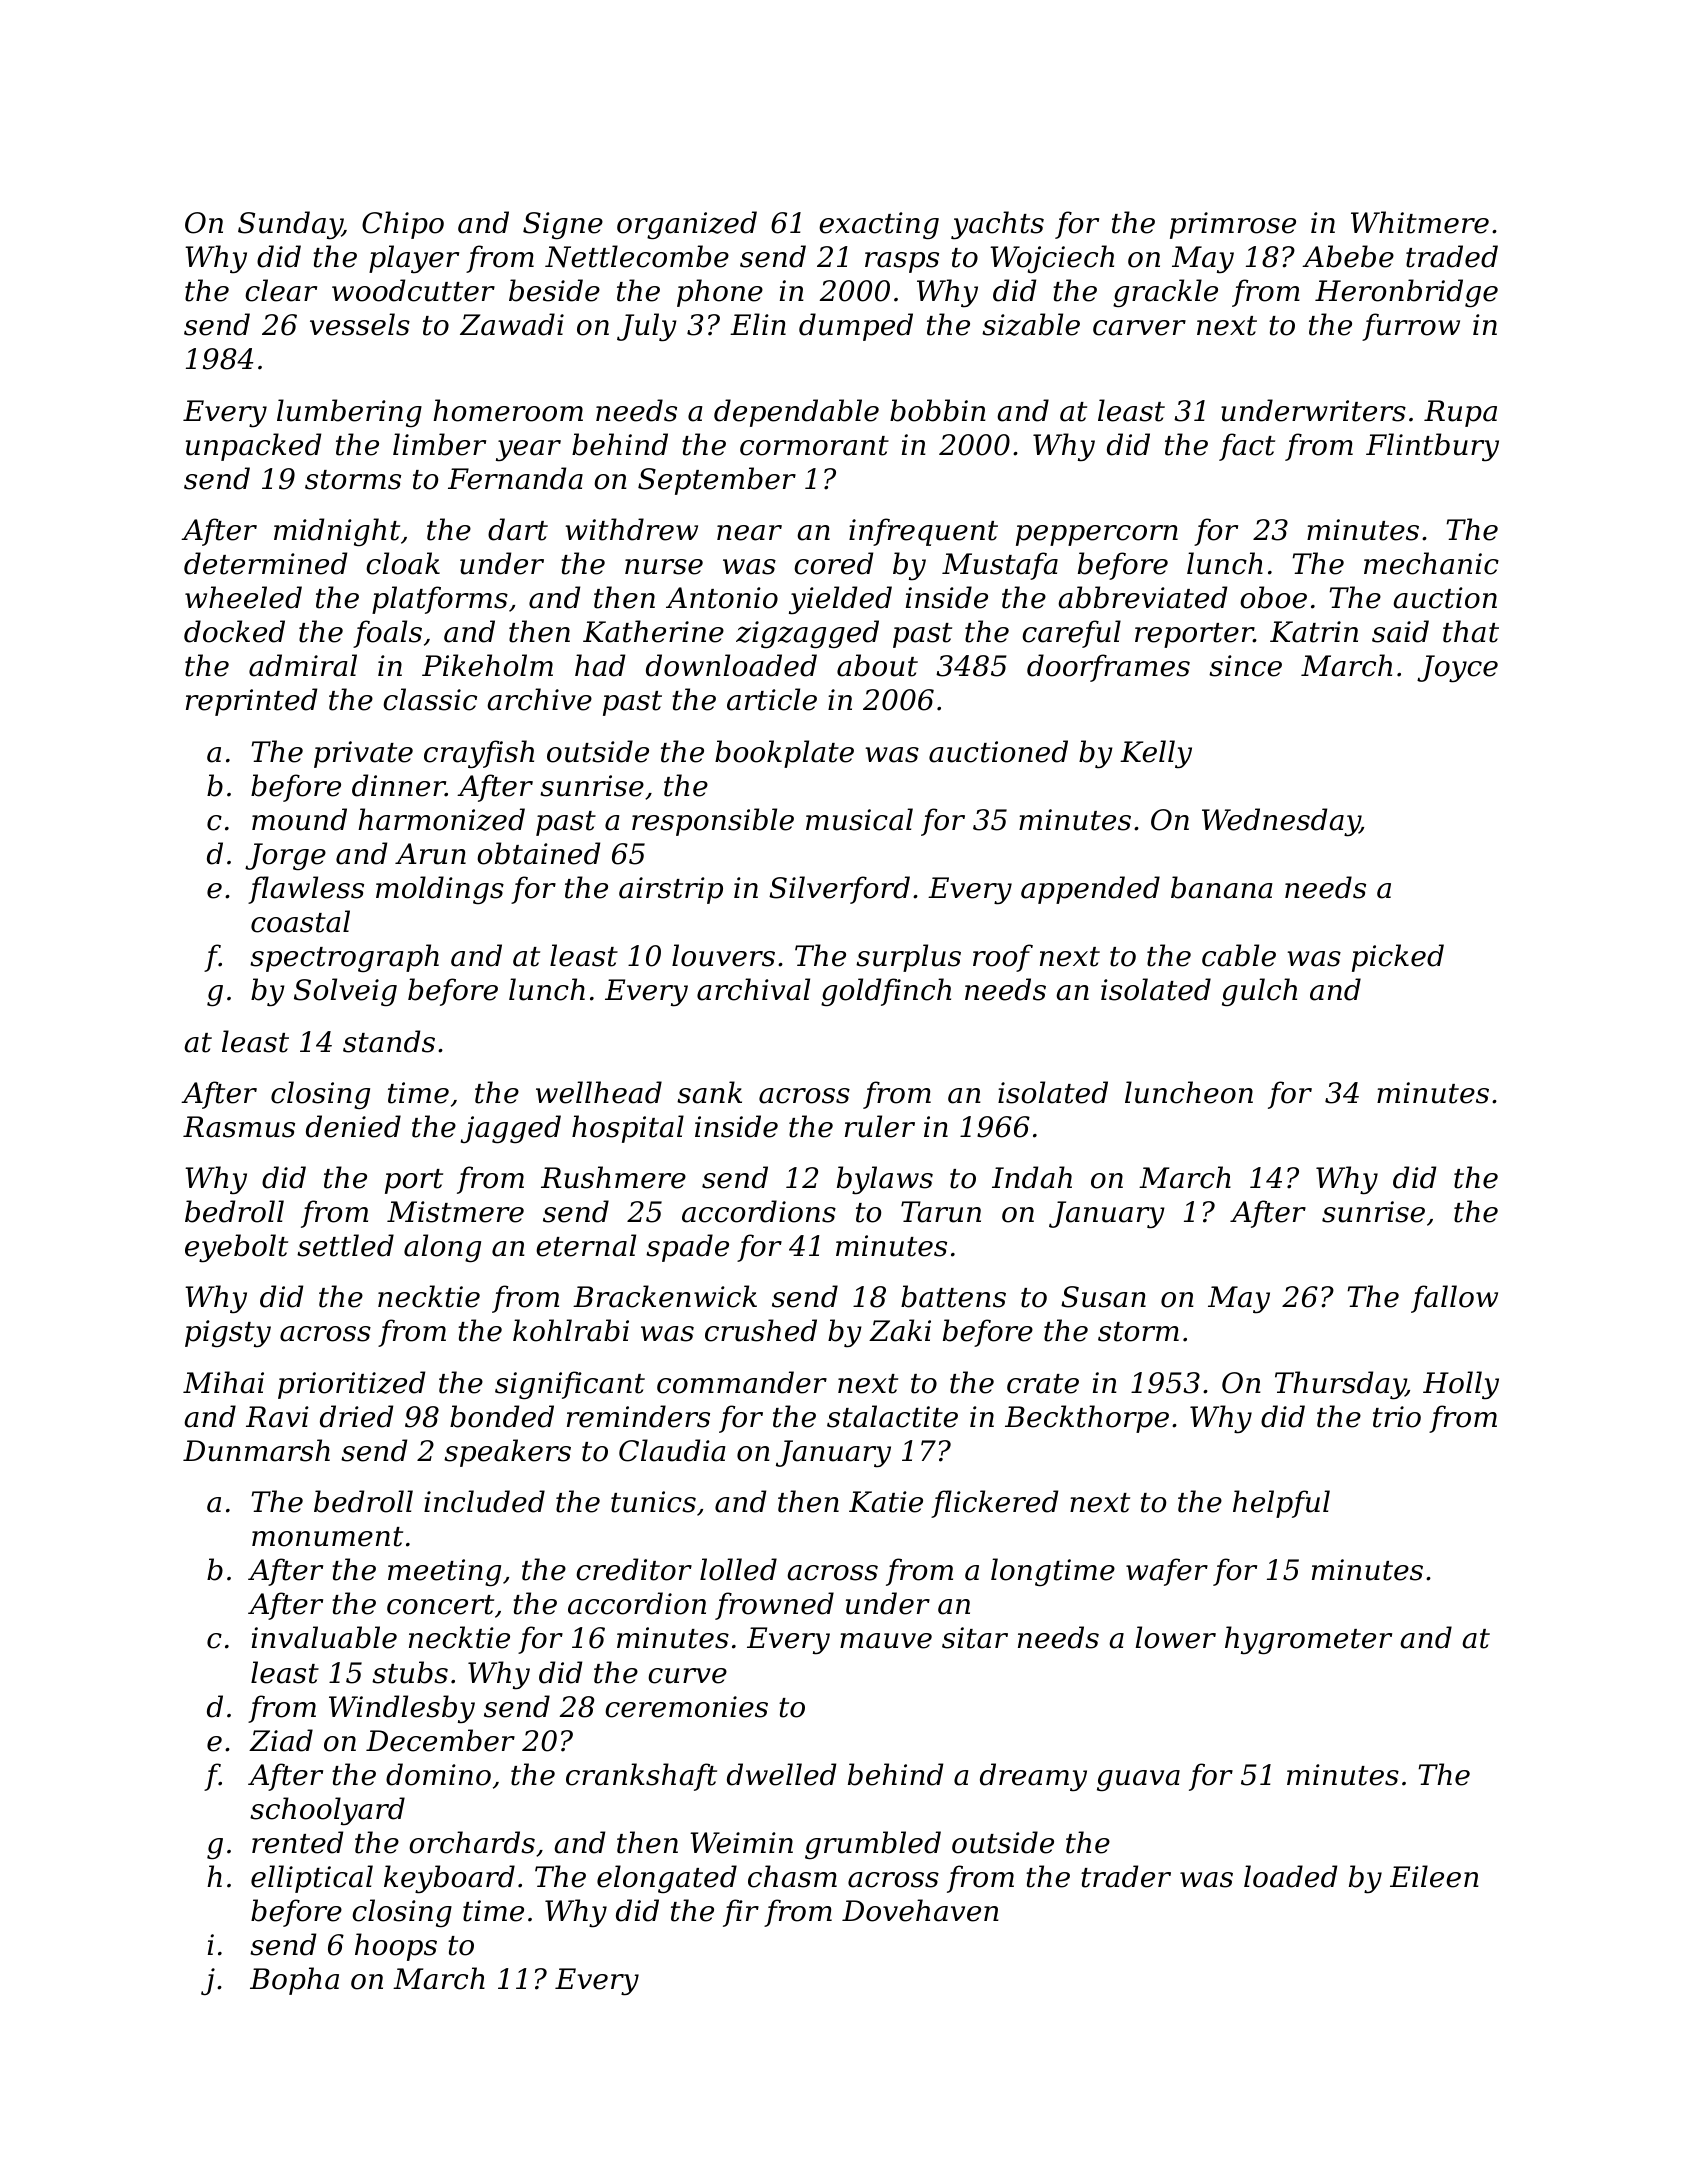  What do you see at coordinates (814, 446) in the document?
I see `cormorant` at bounding box center [814, 446].
